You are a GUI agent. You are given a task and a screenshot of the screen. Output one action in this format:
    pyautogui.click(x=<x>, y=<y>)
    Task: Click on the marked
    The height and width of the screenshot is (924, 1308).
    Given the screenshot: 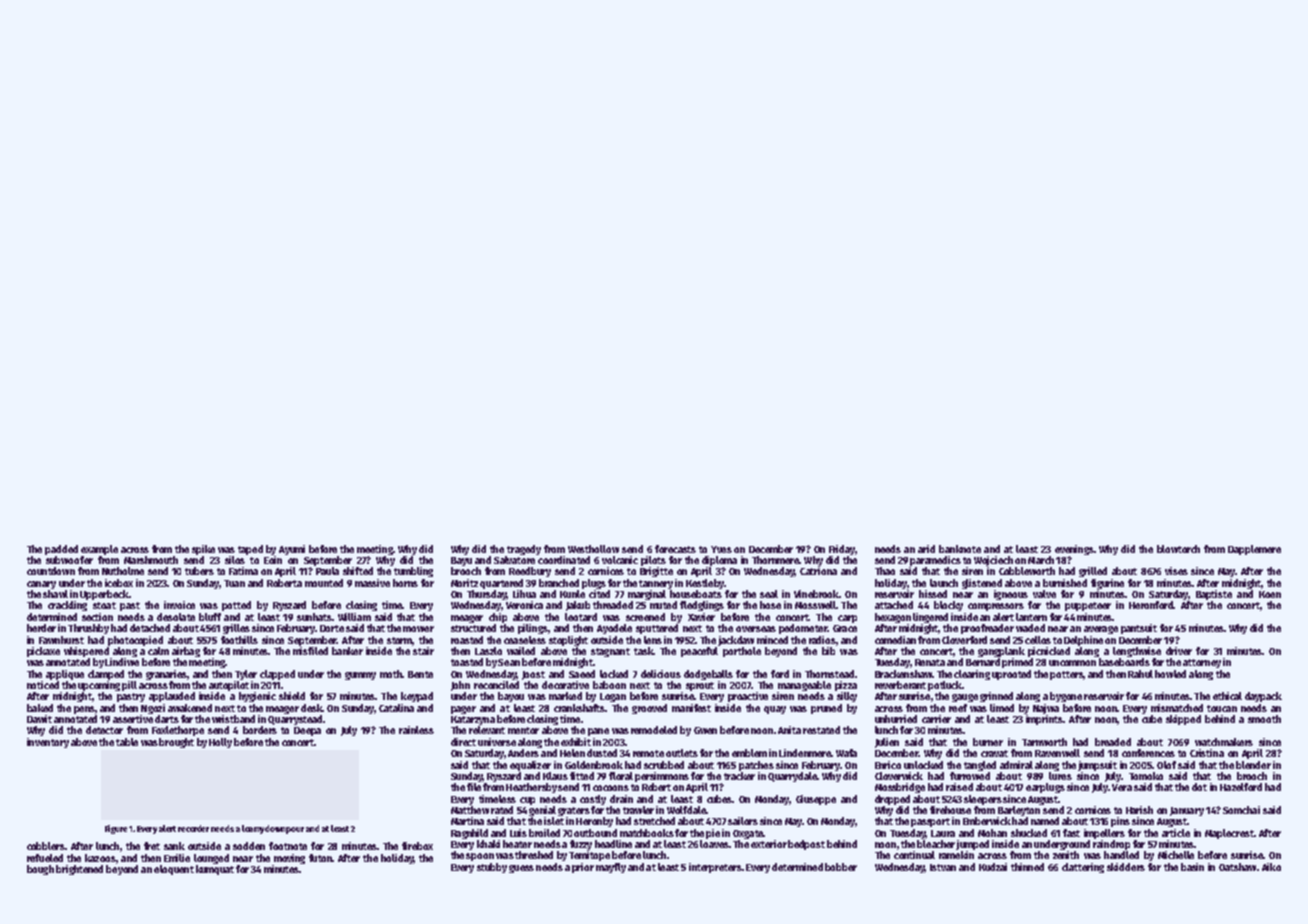 What is the action you would take?
    pyautogui.click(x=565, y=696)
